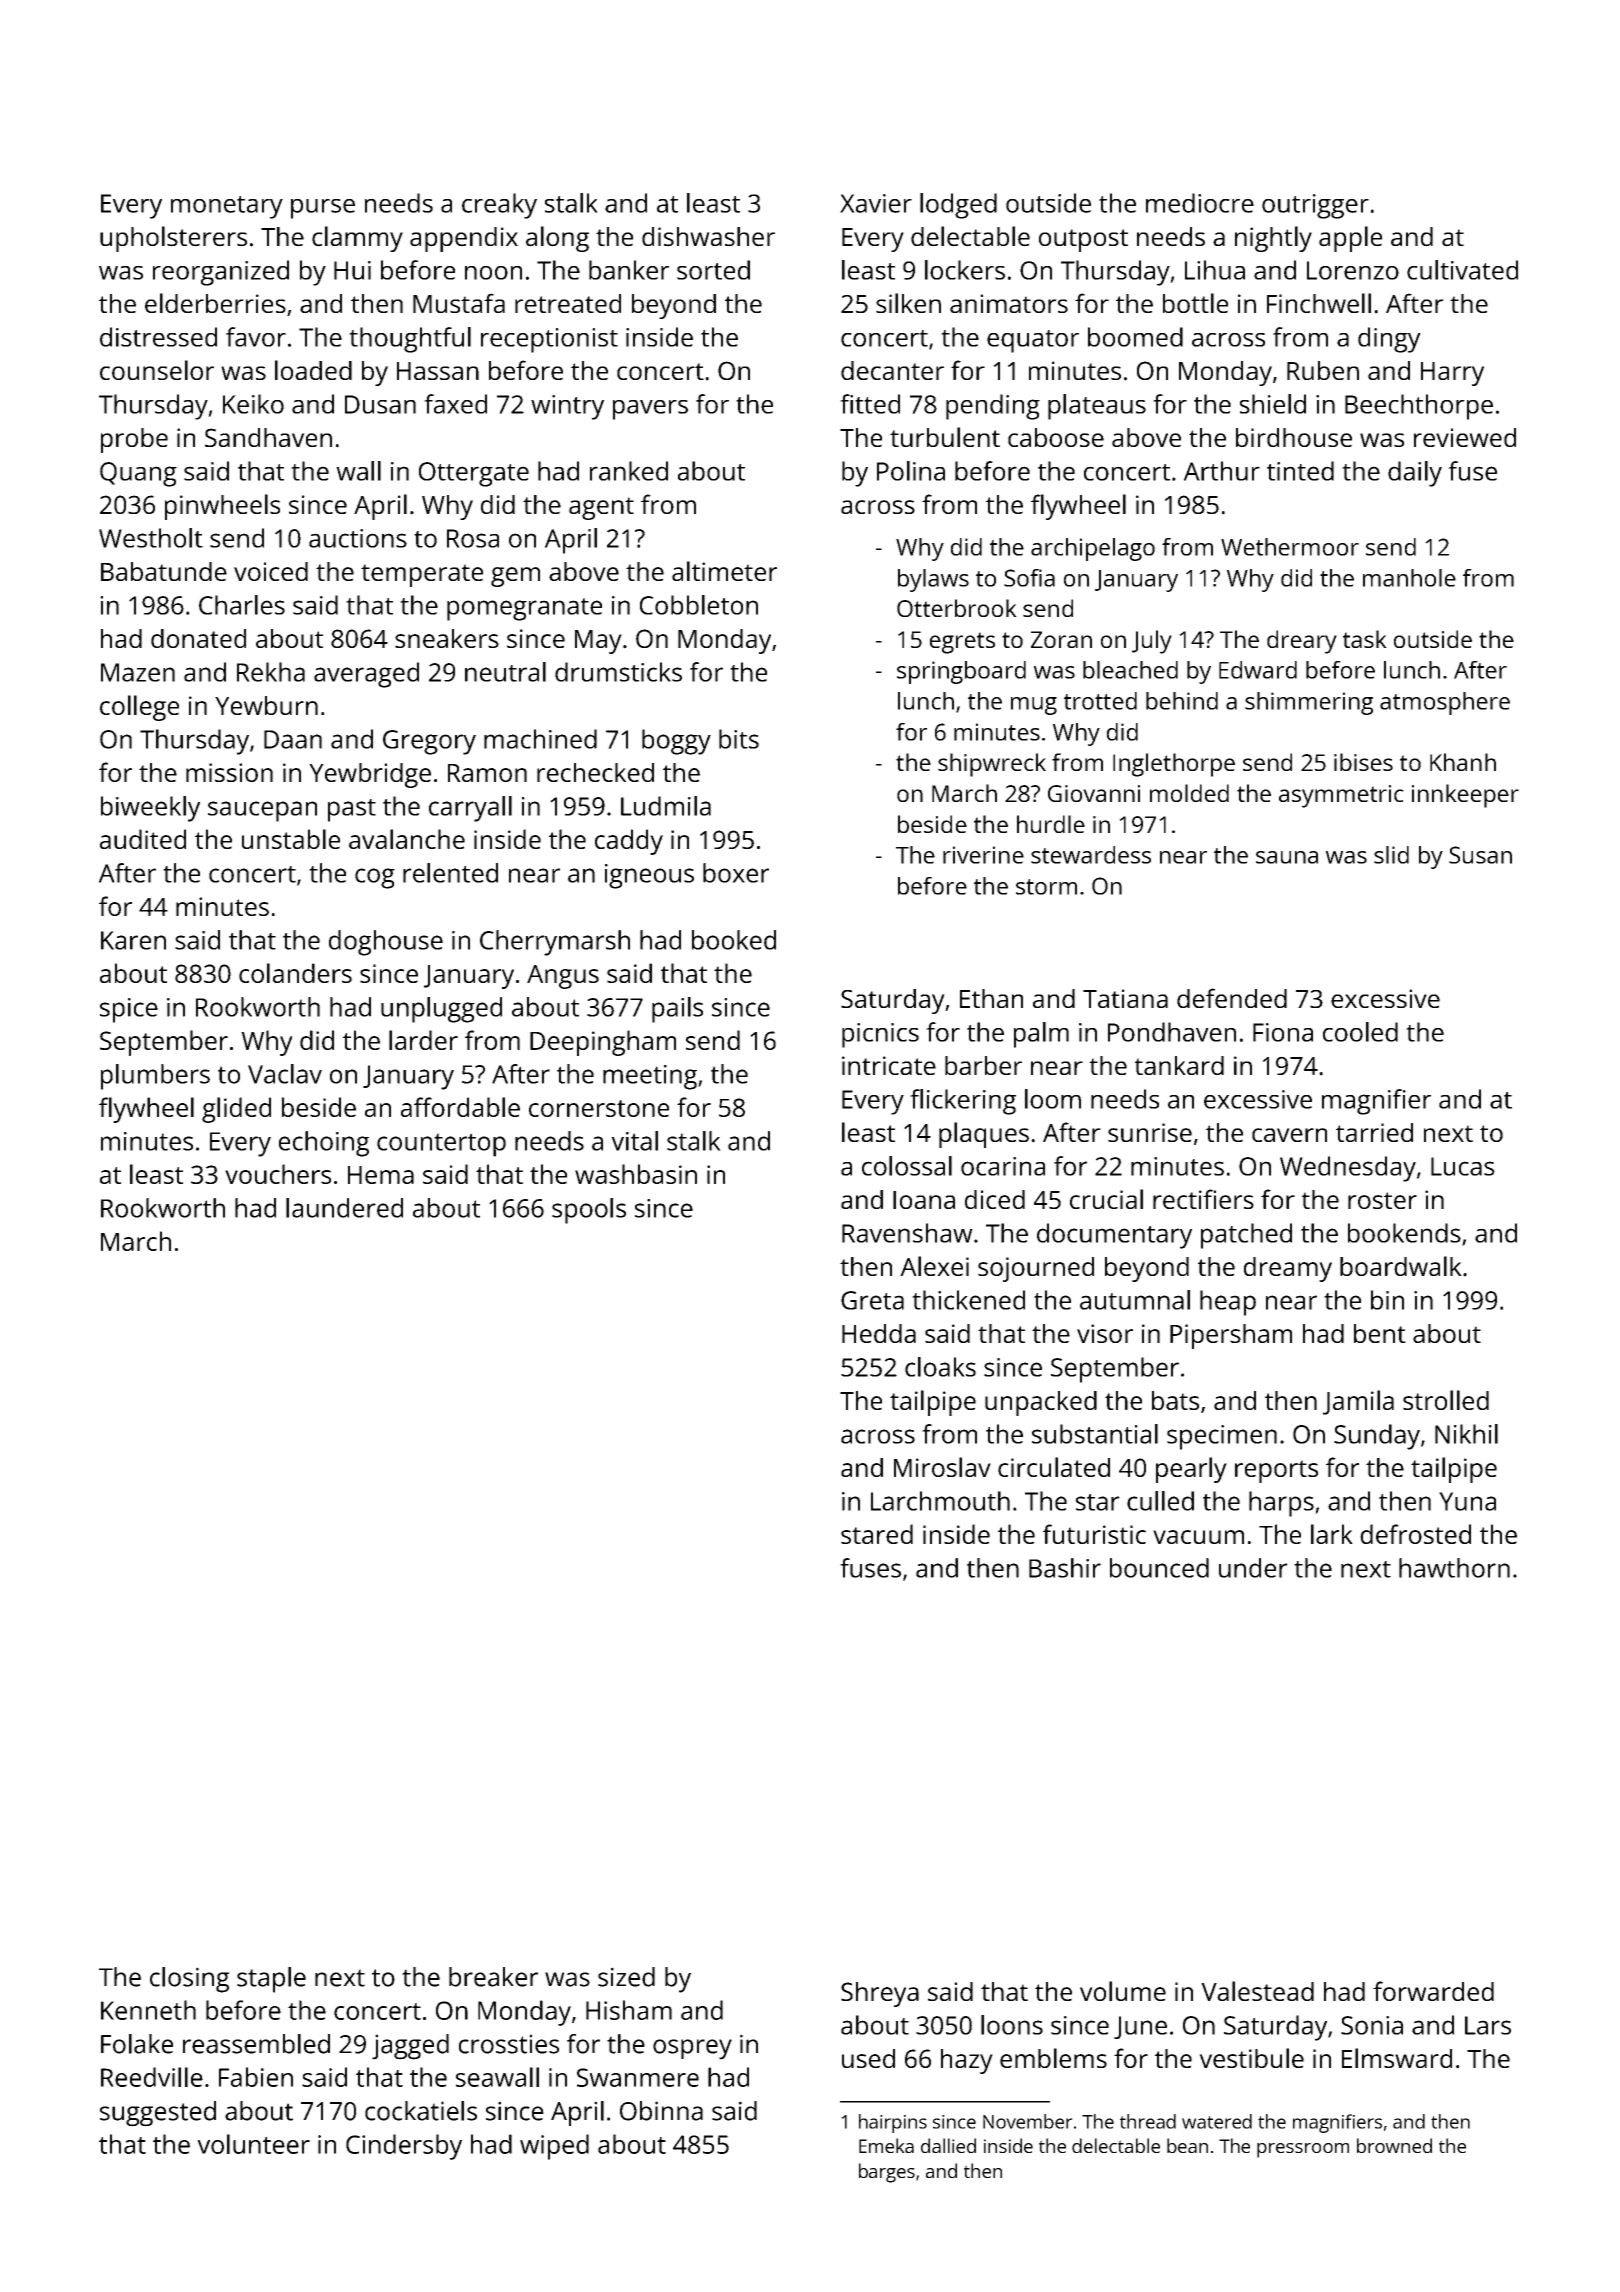 Image resolution: width=1620 pixels, height=2292 pixels. I want to click on vouchers, so click(278, 1174).
